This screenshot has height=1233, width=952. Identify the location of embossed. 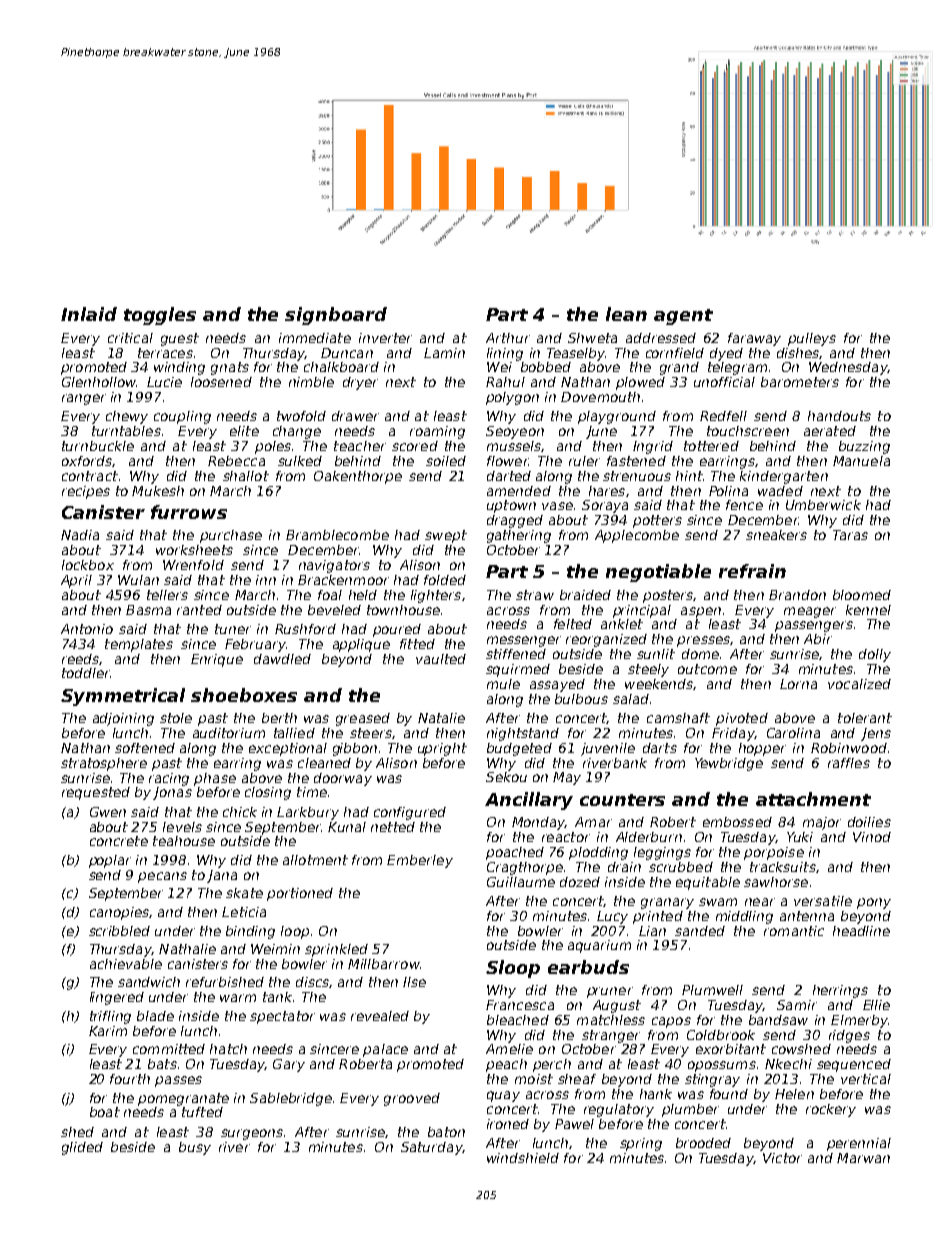
(737, 822).
